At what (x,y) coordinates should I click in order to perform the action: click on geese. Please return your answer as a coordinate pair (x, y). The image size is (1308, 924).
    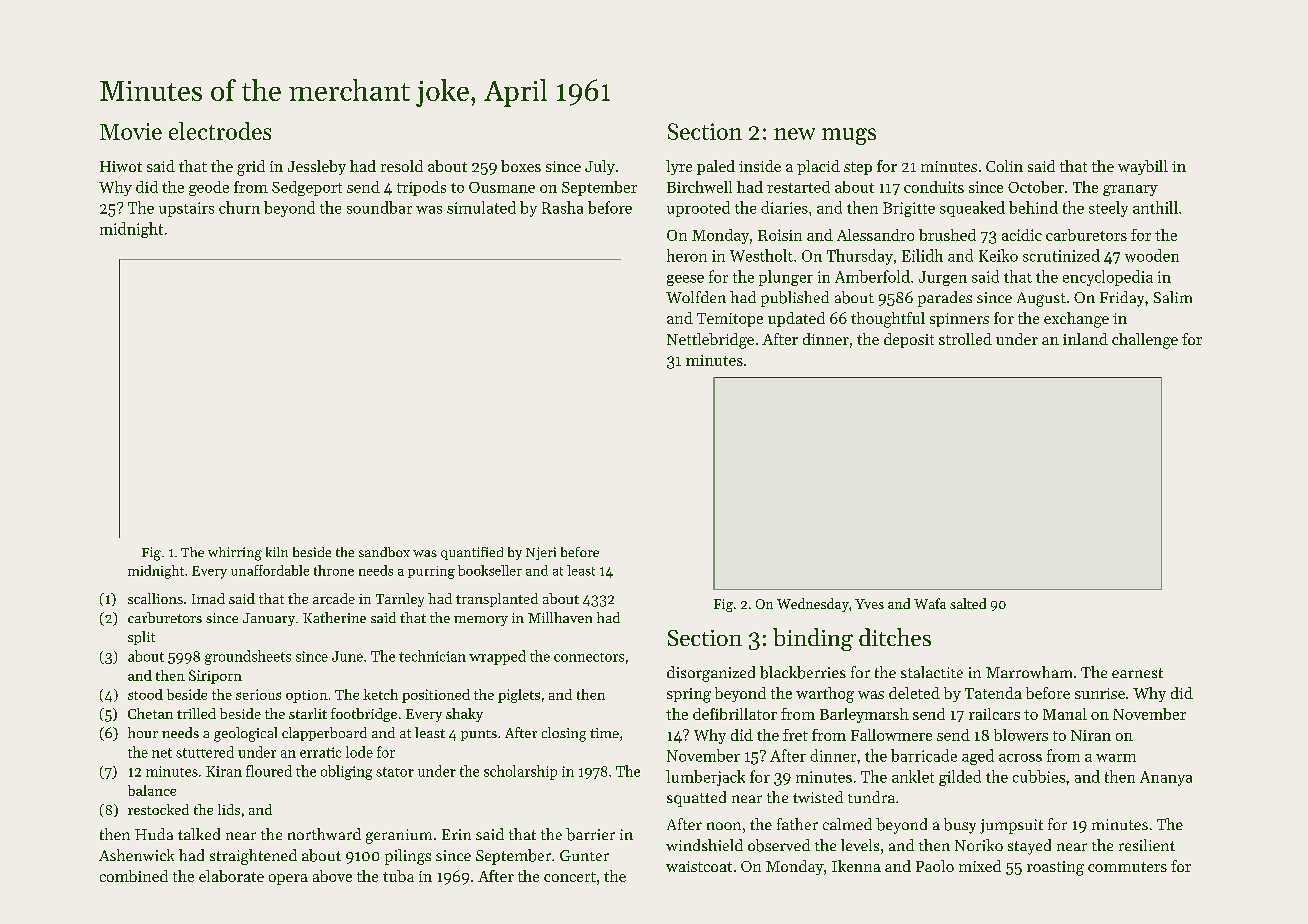
    Looking at the image, I should click on (685, 280).
